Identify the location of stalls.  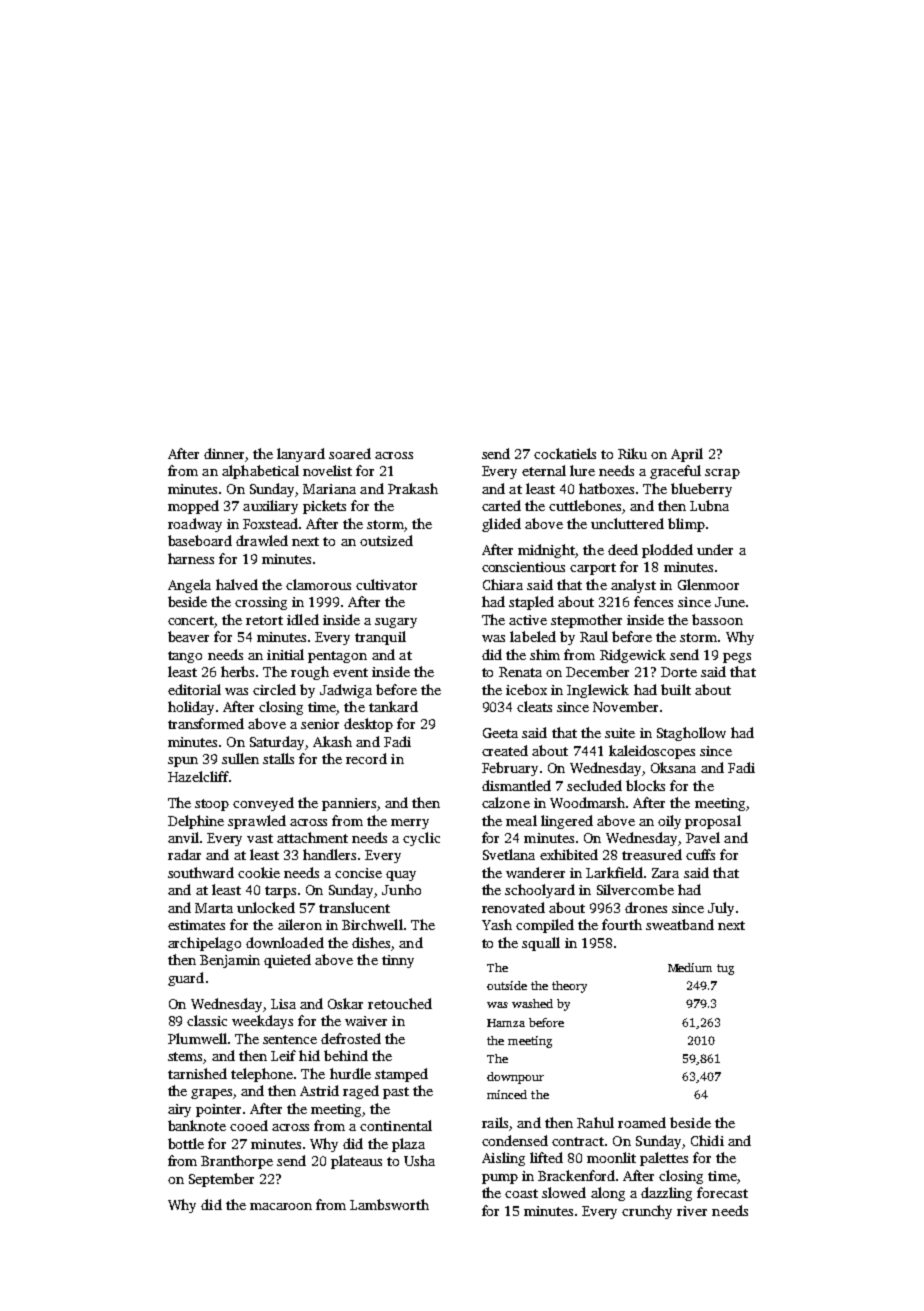
(278, 758).
